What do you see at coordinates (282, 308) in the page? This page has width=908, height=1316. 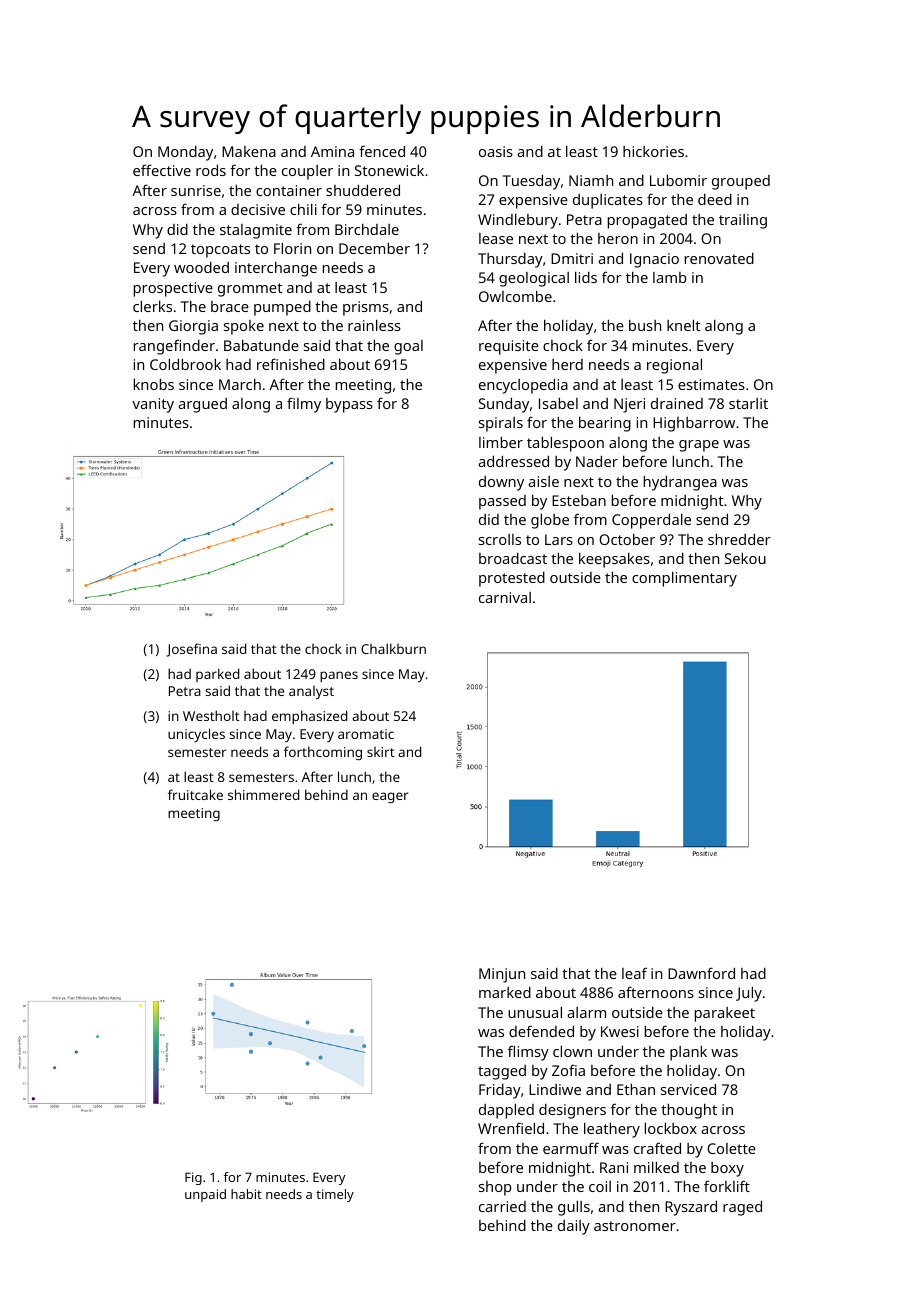 I see `pumped` at bounding box center [282, 308].
